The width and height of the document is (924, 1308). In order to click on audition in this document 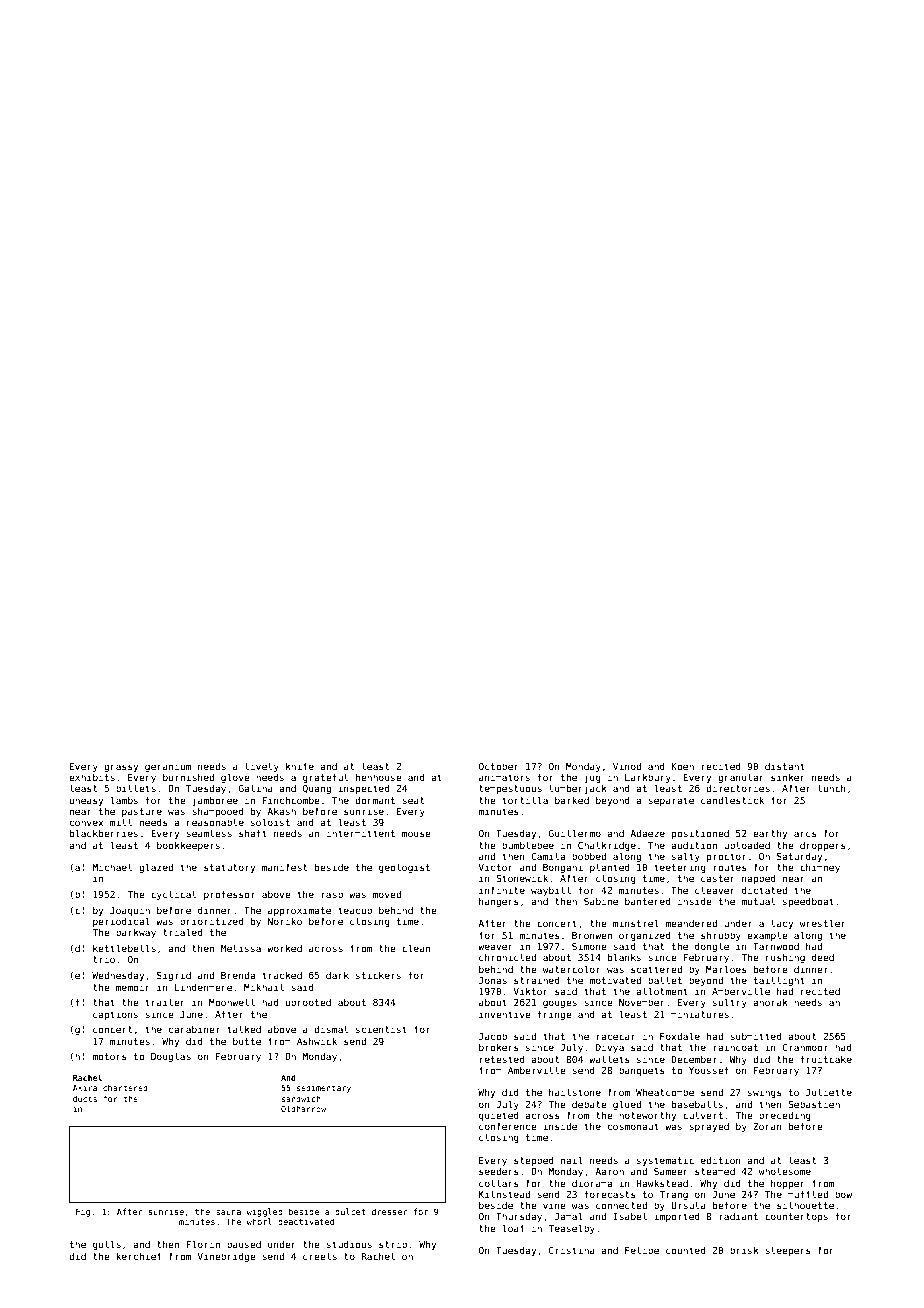, I will do `click(694, 845)`.
